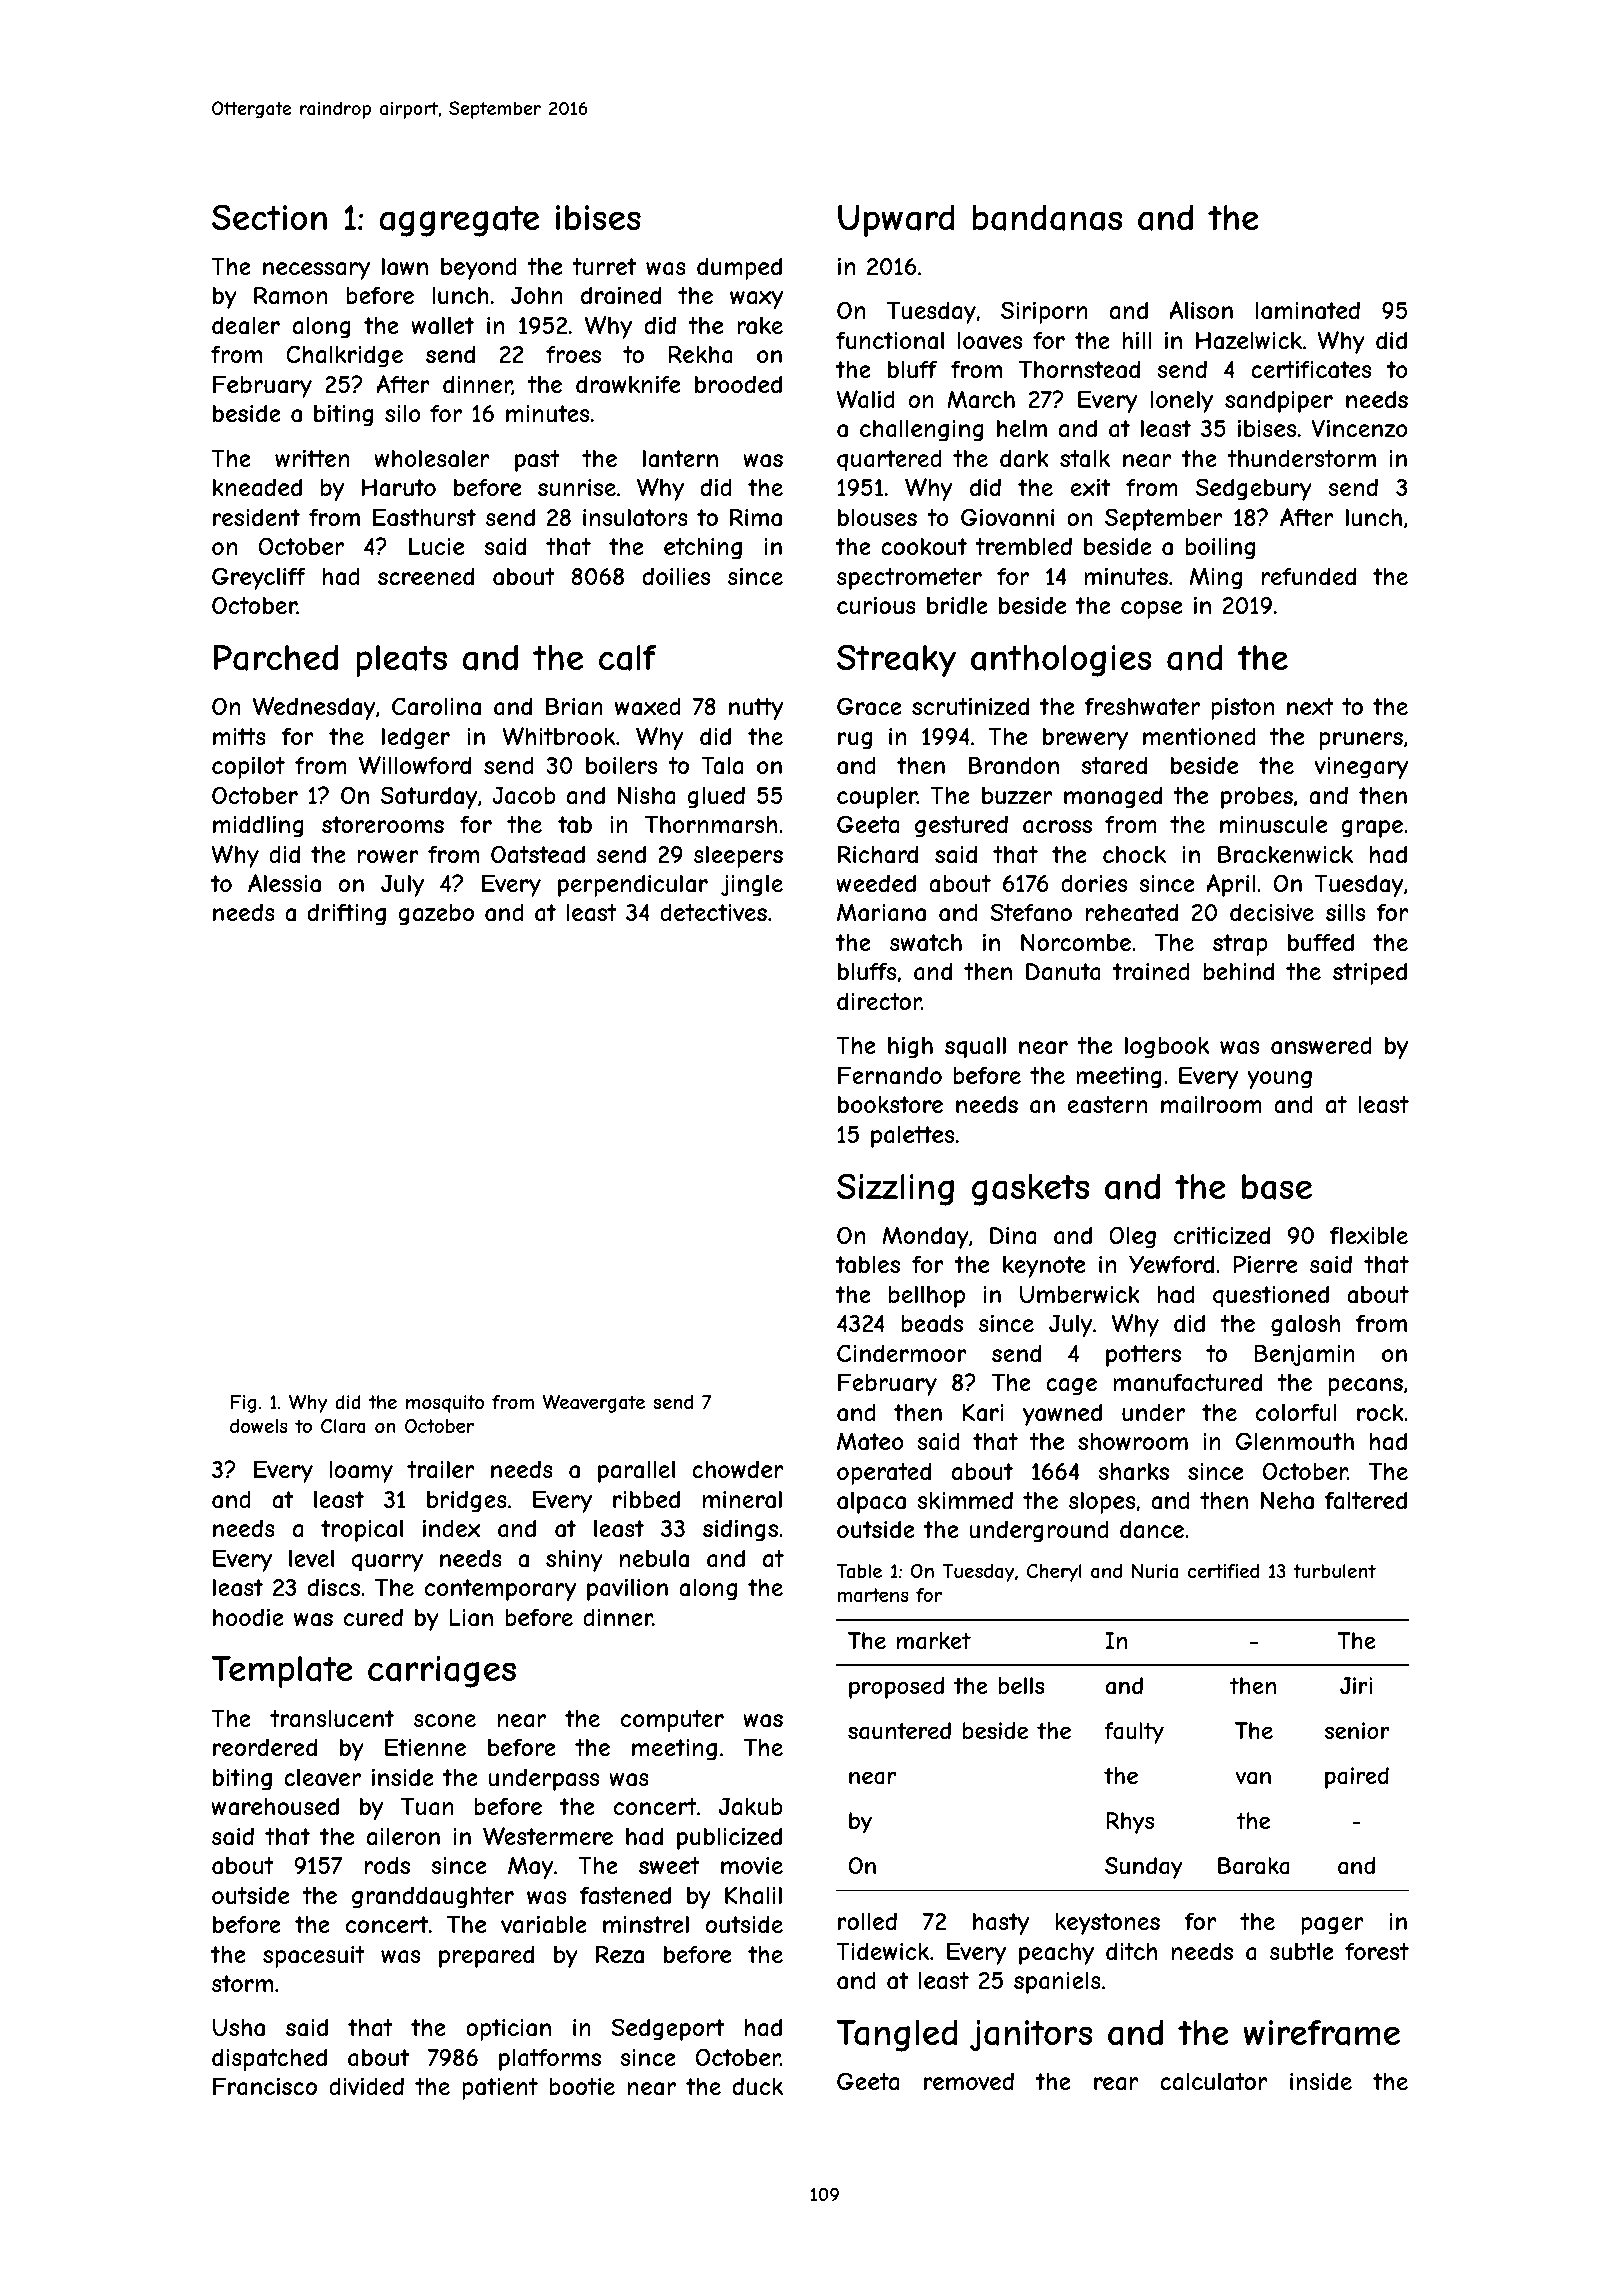 The image size is (1620, 2292). What do you see at coordinates (1155, 1571) in the page?
I see `Nuria` at bounding box center [1155, 1571].
